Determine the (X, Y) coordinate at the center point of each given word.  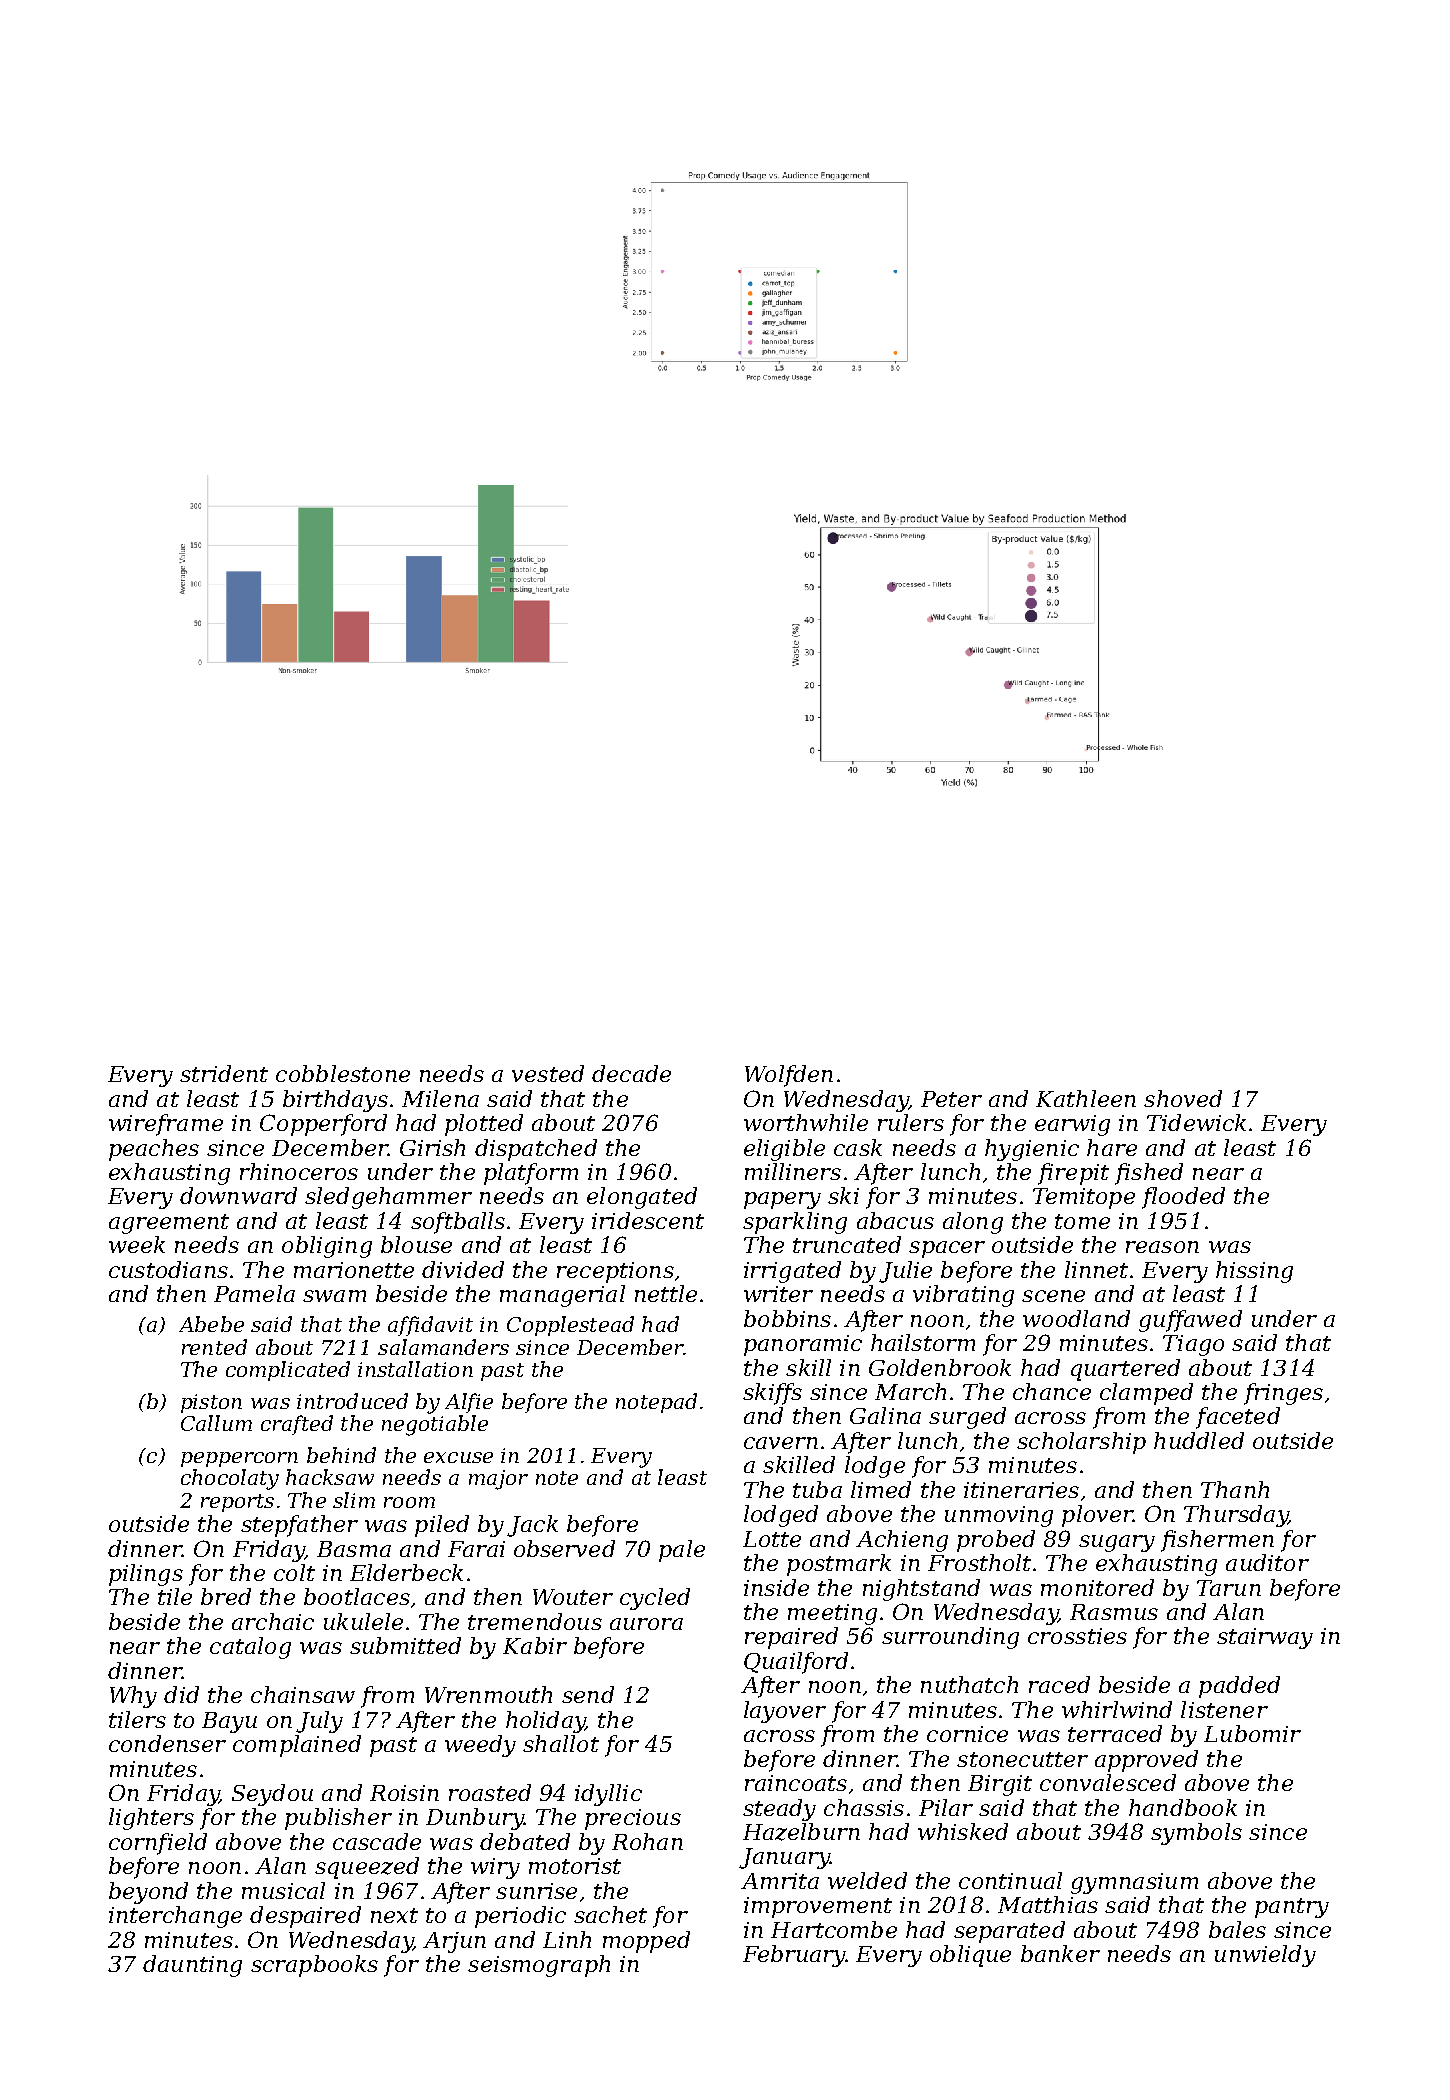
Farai (476, 1549)
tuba (817, 1489)
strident (224, 1073)
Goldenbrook (940, 1367)
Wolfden (789, 1076)
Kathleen (1086, 1098)
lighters (151, 1819)
